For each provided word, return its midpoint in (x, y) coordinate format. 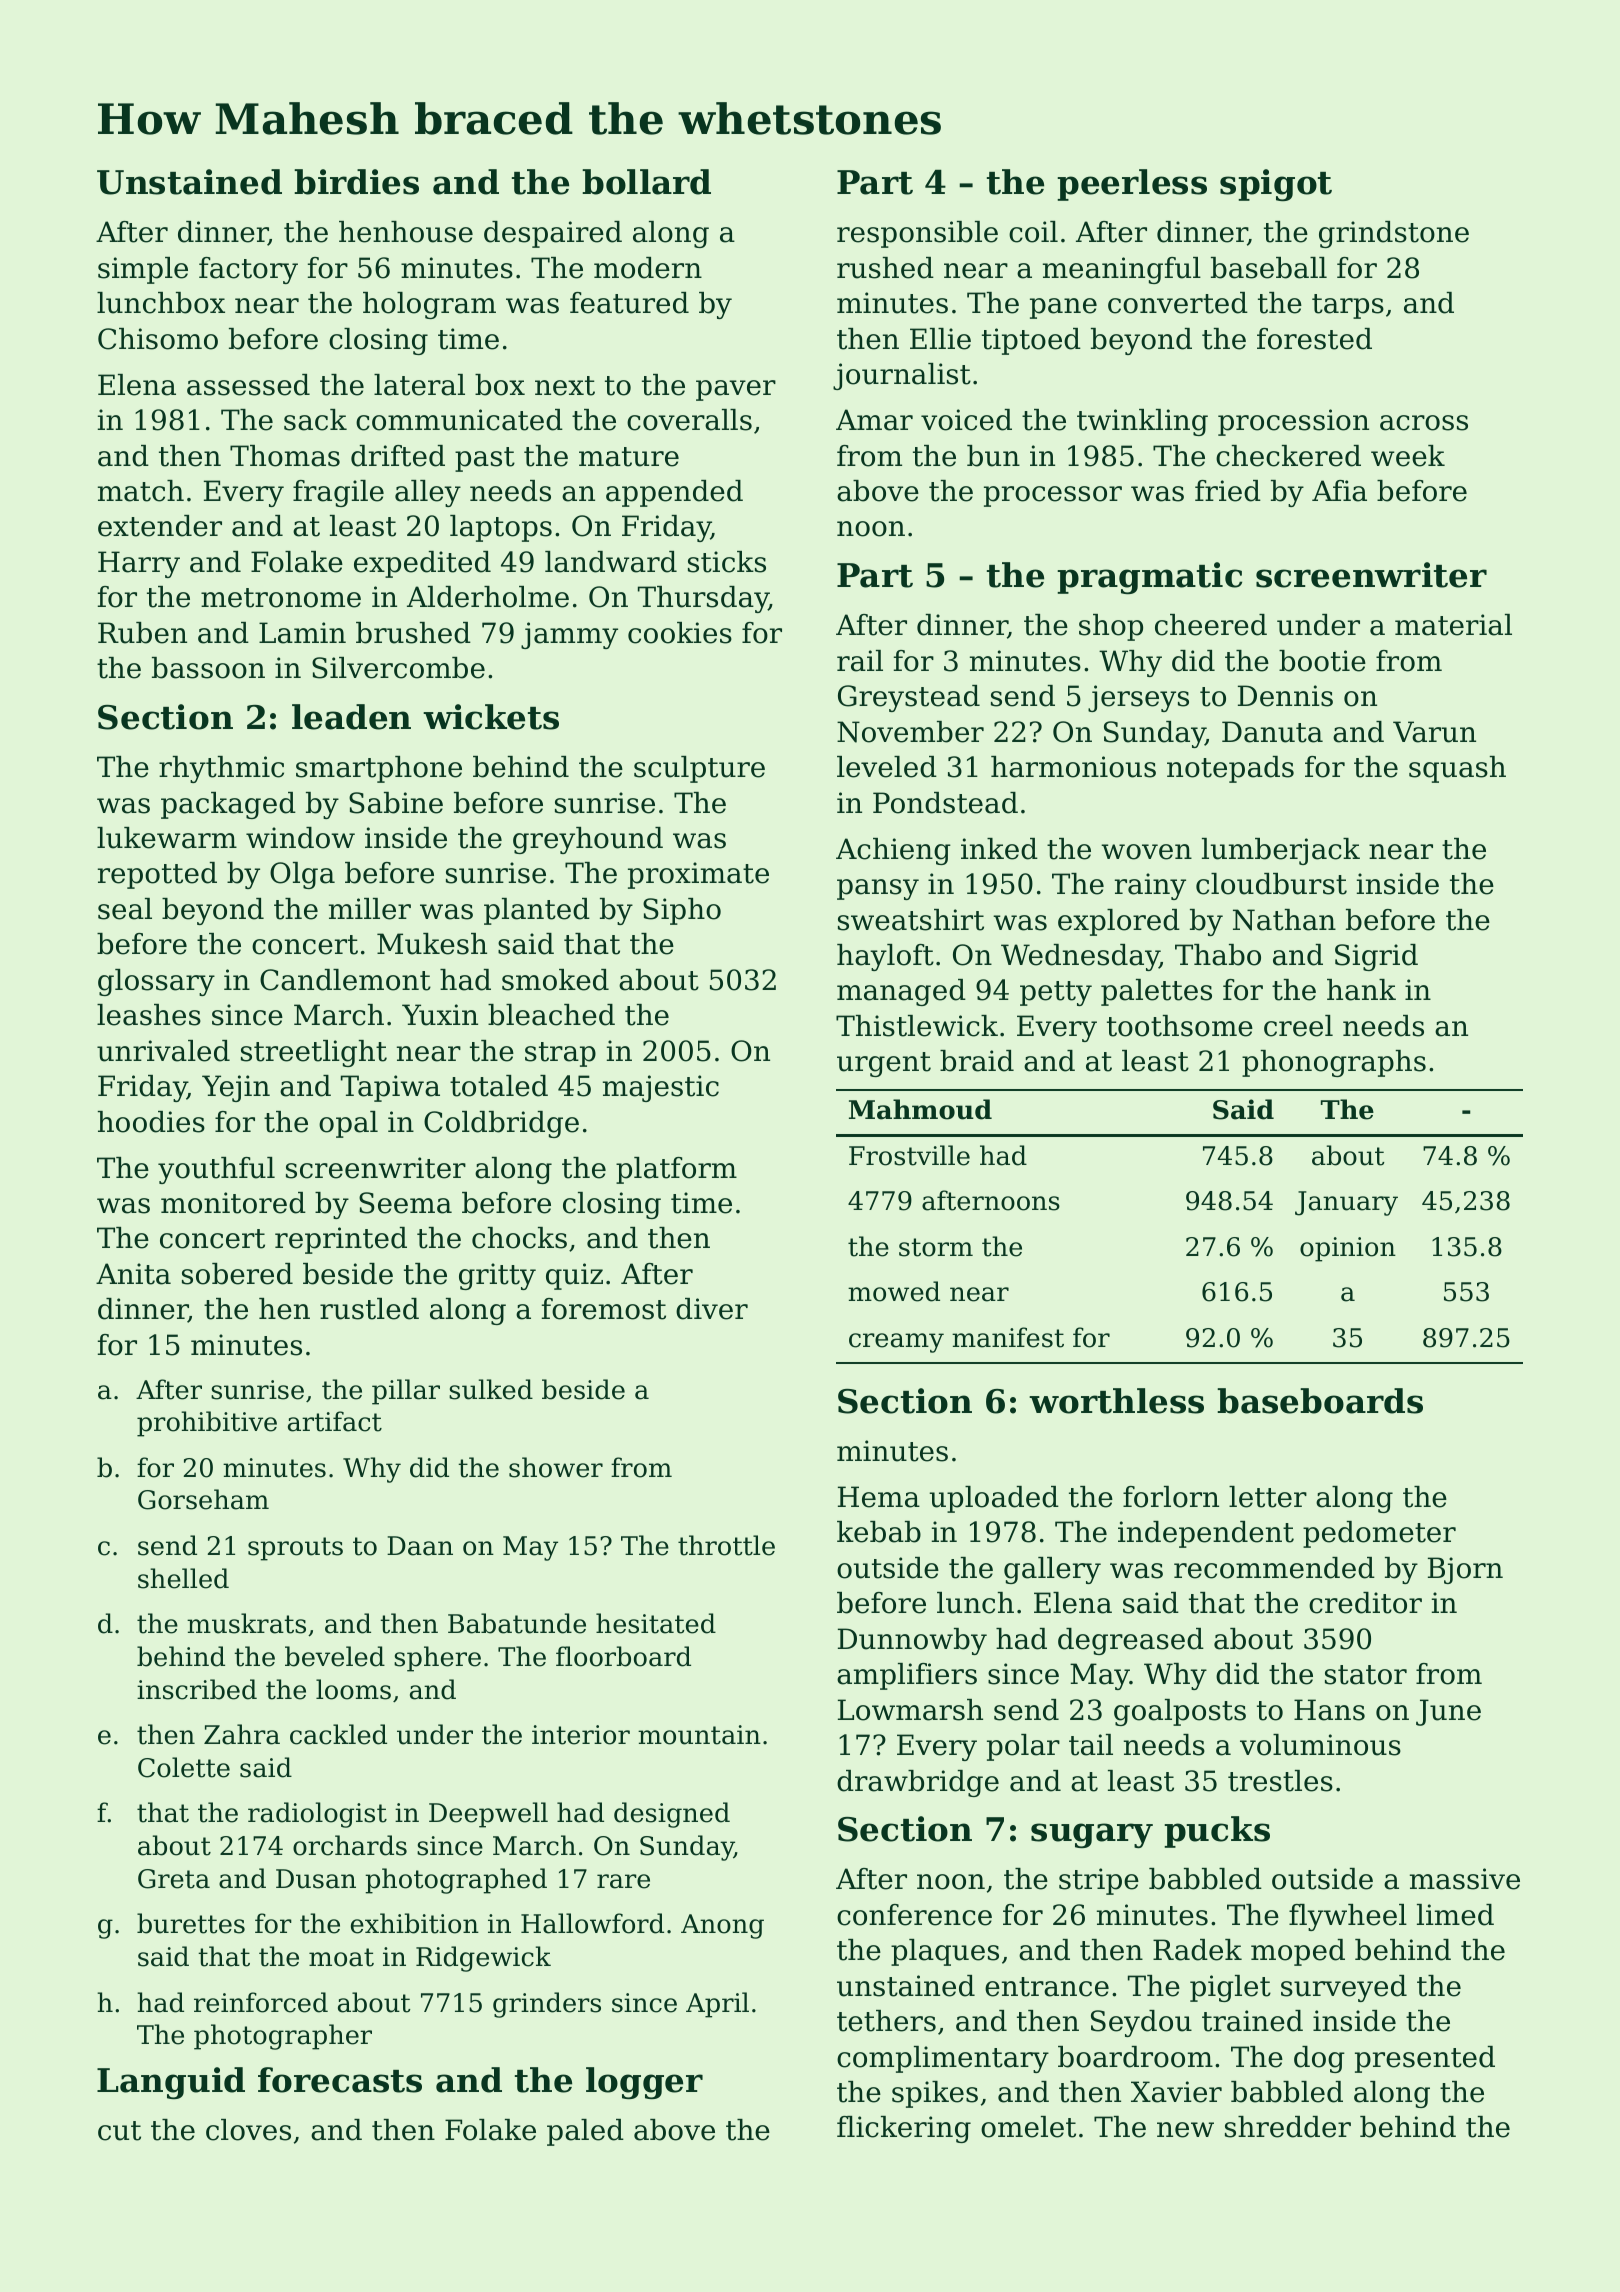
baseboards (1320, 1401)
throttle (726, 1545)
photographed (456, 1881)
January (1346, 1203)
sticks (727, 562)
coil (1033, 232)
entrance (1047, 1987)
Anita (133, 1274)
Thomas (285, 456)
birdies (356, 182)
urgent (884, 1064)
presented (1425, 2059)
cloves (248, 2130)
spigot (1276, 185)
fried (1228, 491)
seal (125, 909)
